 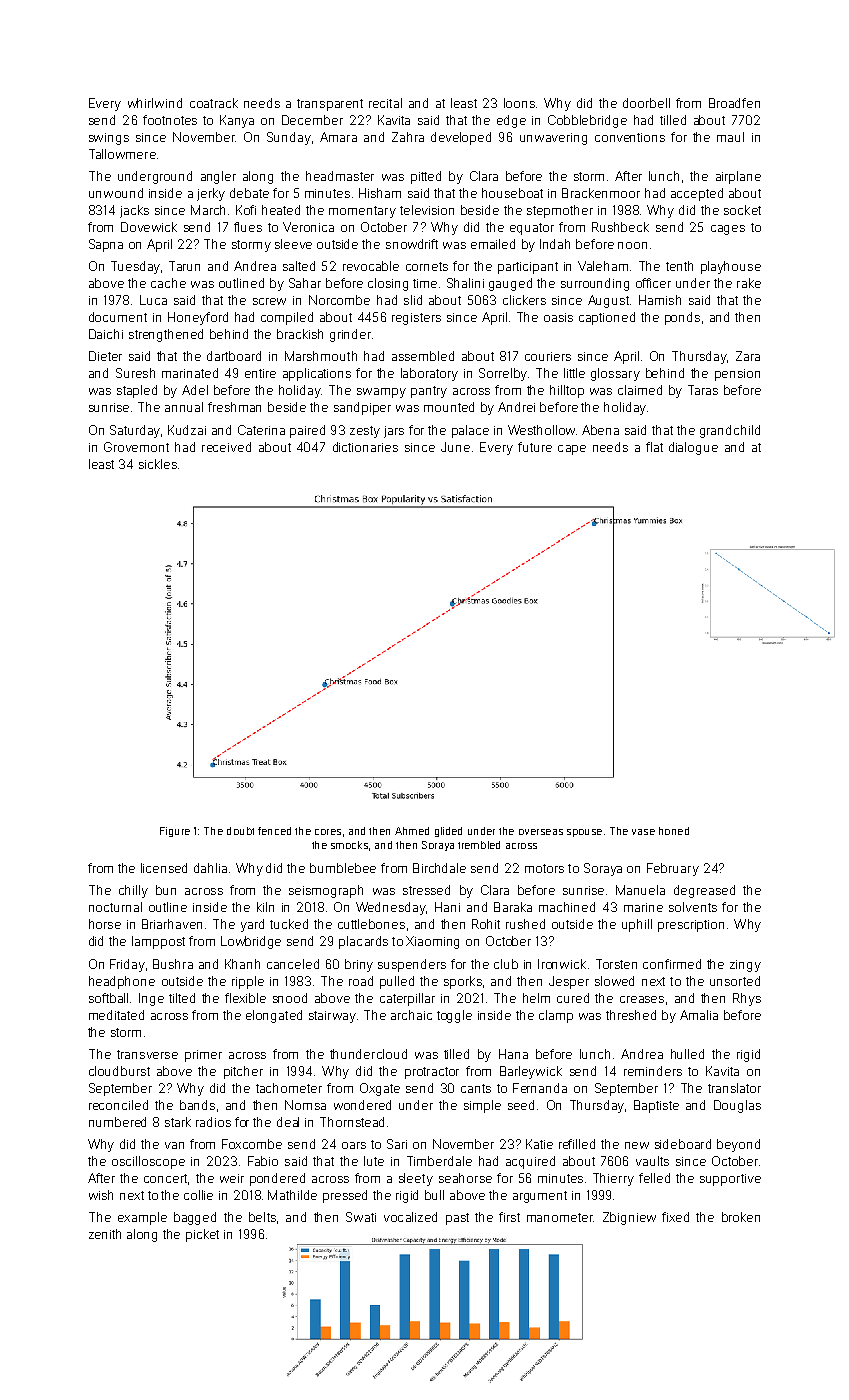 What do you see at coordinates (535, 447) in the screenshot?
I see `future` at bounding box center [535, 447].
